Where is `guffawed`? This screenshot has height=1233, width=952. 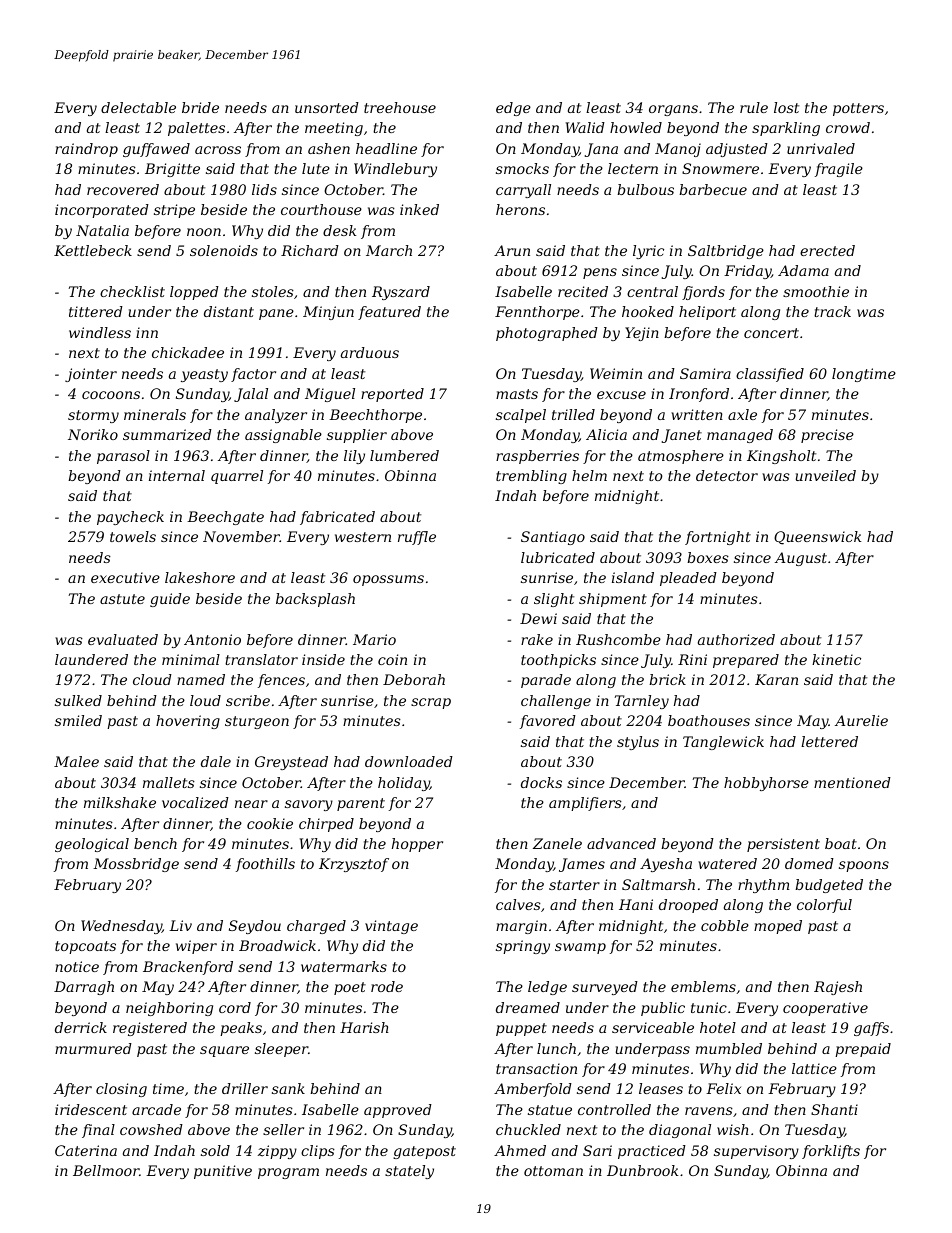
guffawed is located at coordinates (156, 150).
